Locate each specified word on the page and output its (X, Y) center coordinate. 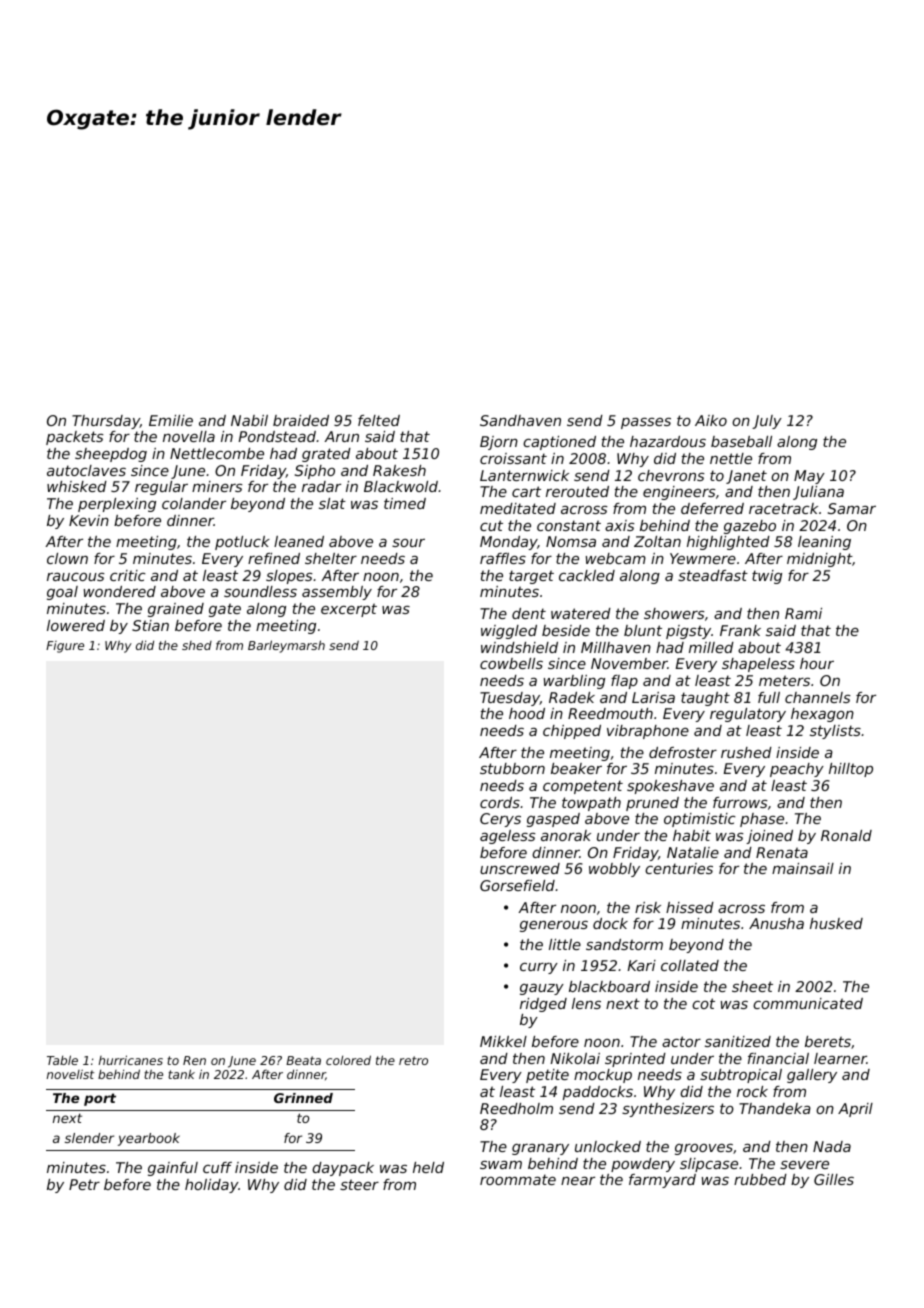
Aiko (711, 420)
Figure (65, 647)
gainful (173, 1169)
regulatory (748, 715)
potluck (242, 543)
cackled (587, 575)
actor (681, 1041)
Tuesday (510, 699)
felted (379, 420)
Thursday (106, 422)
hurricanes (131, 1060)
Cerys (500, 820)
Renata (782, 852)
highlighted (728, 543)
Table (62, 1060)
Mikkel (503, 1041)
